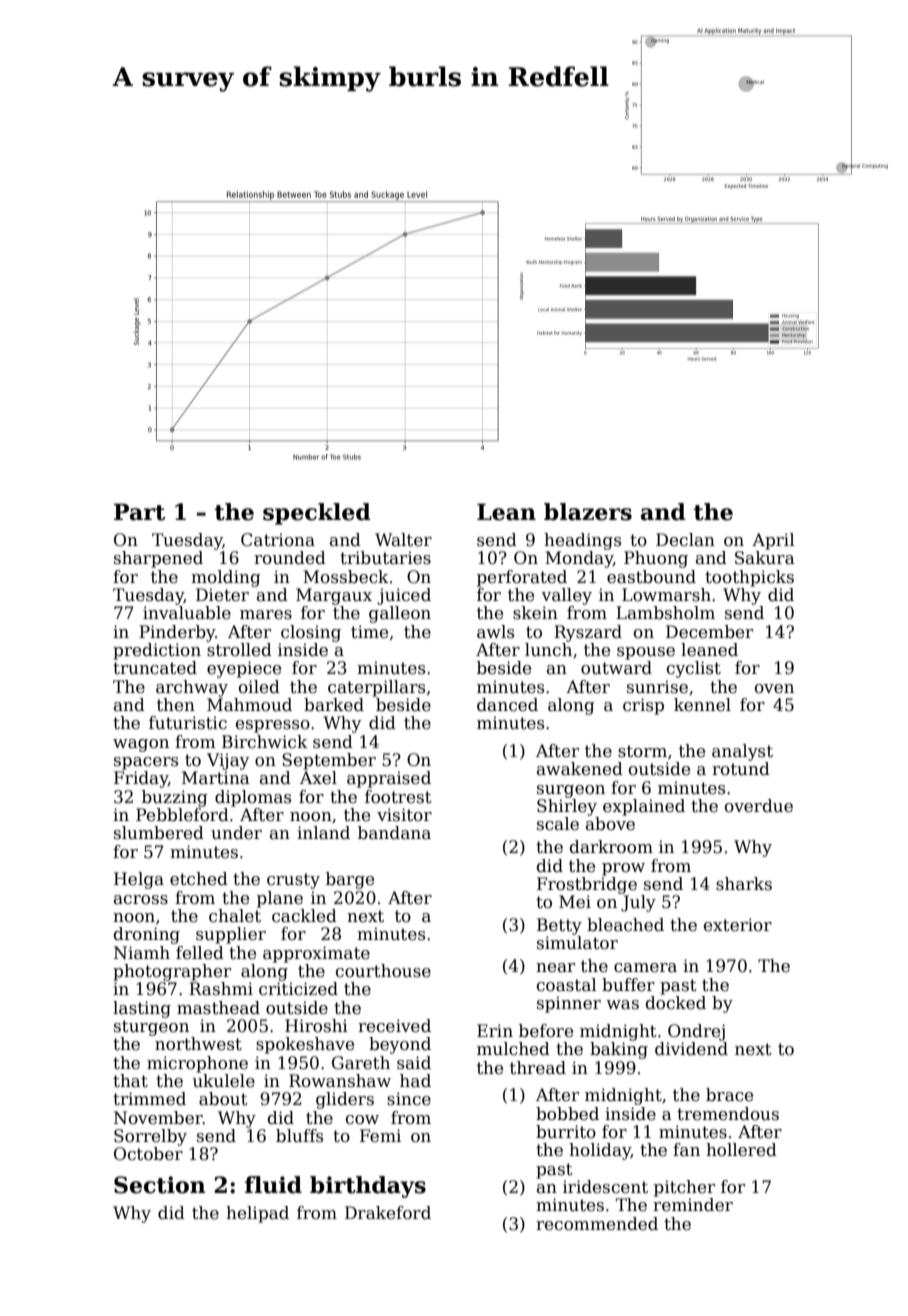  I want to click on was, so click(622, 1005).
